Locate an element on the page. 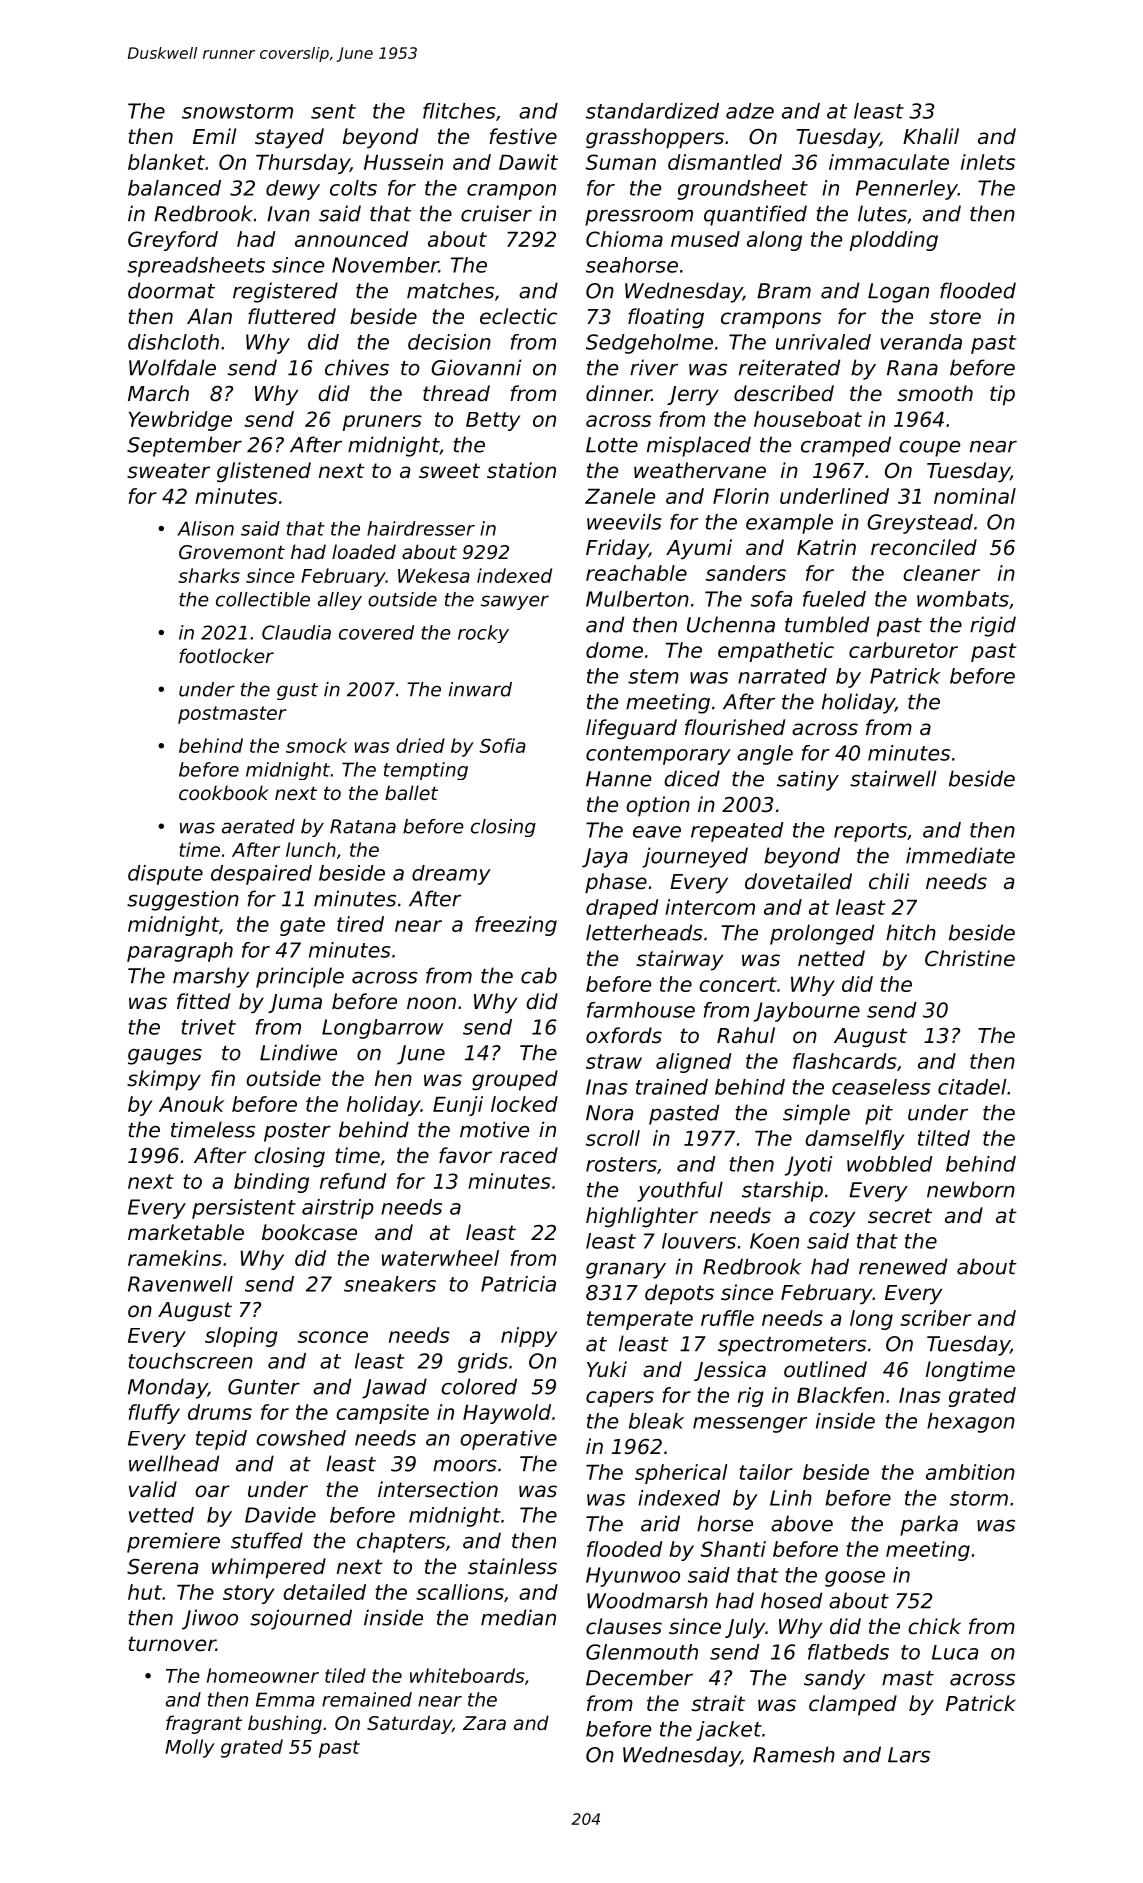  sent is located at coordinates (333, 111).
